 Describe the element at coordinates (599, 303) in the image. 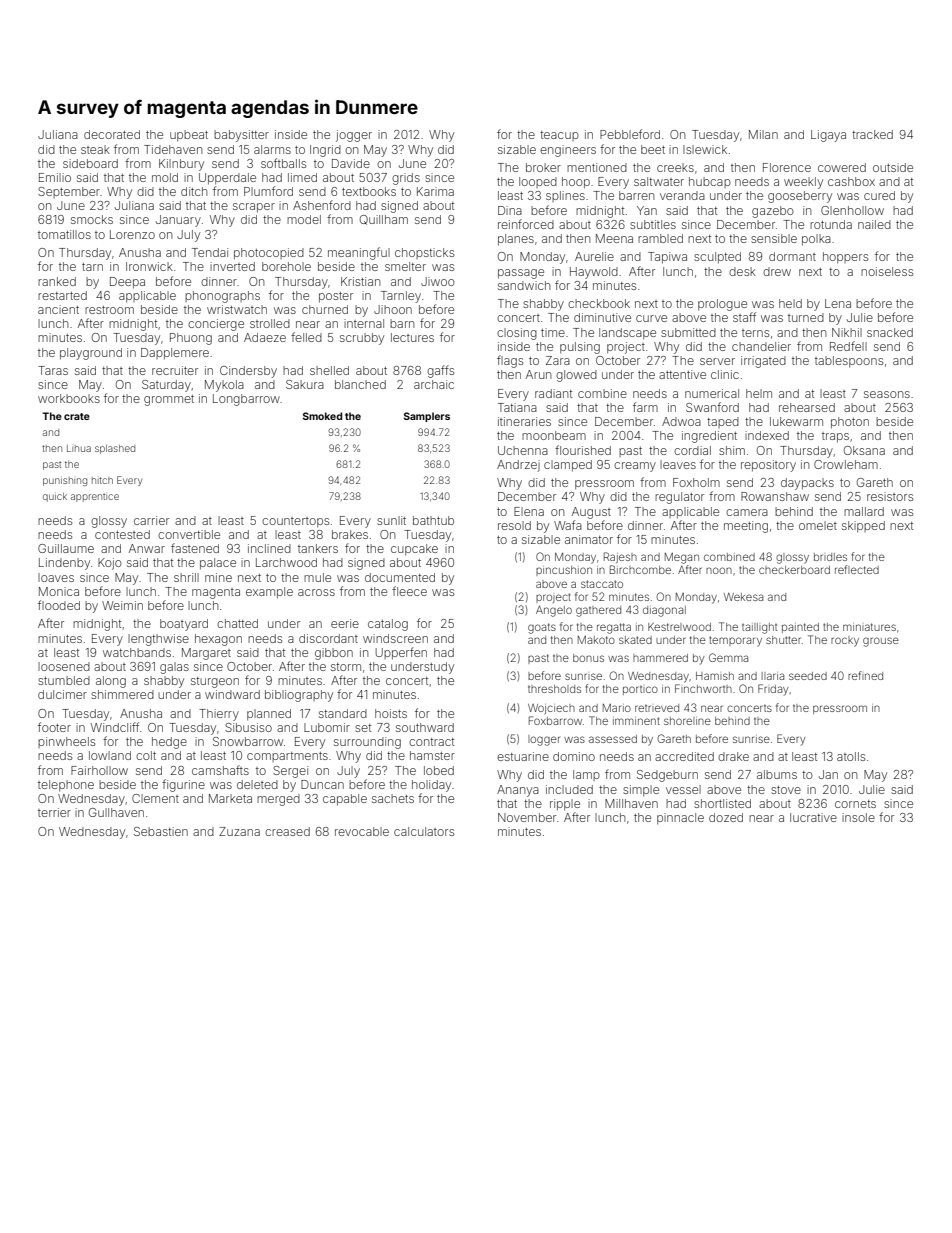

I see `checkbook` at that location.
